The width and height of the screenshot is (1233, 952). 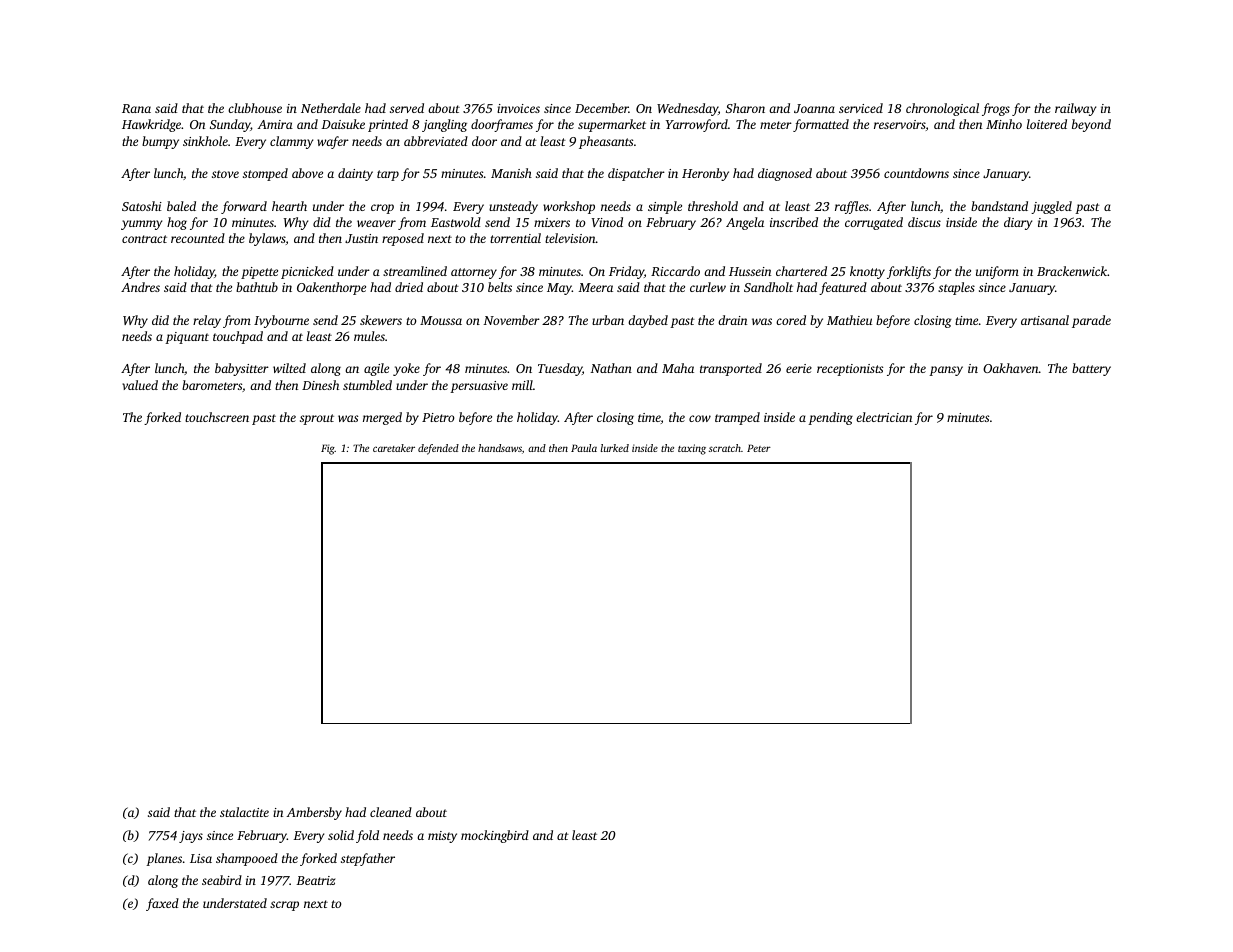 I want to click on stepfather, so click(x=368, y=859).
